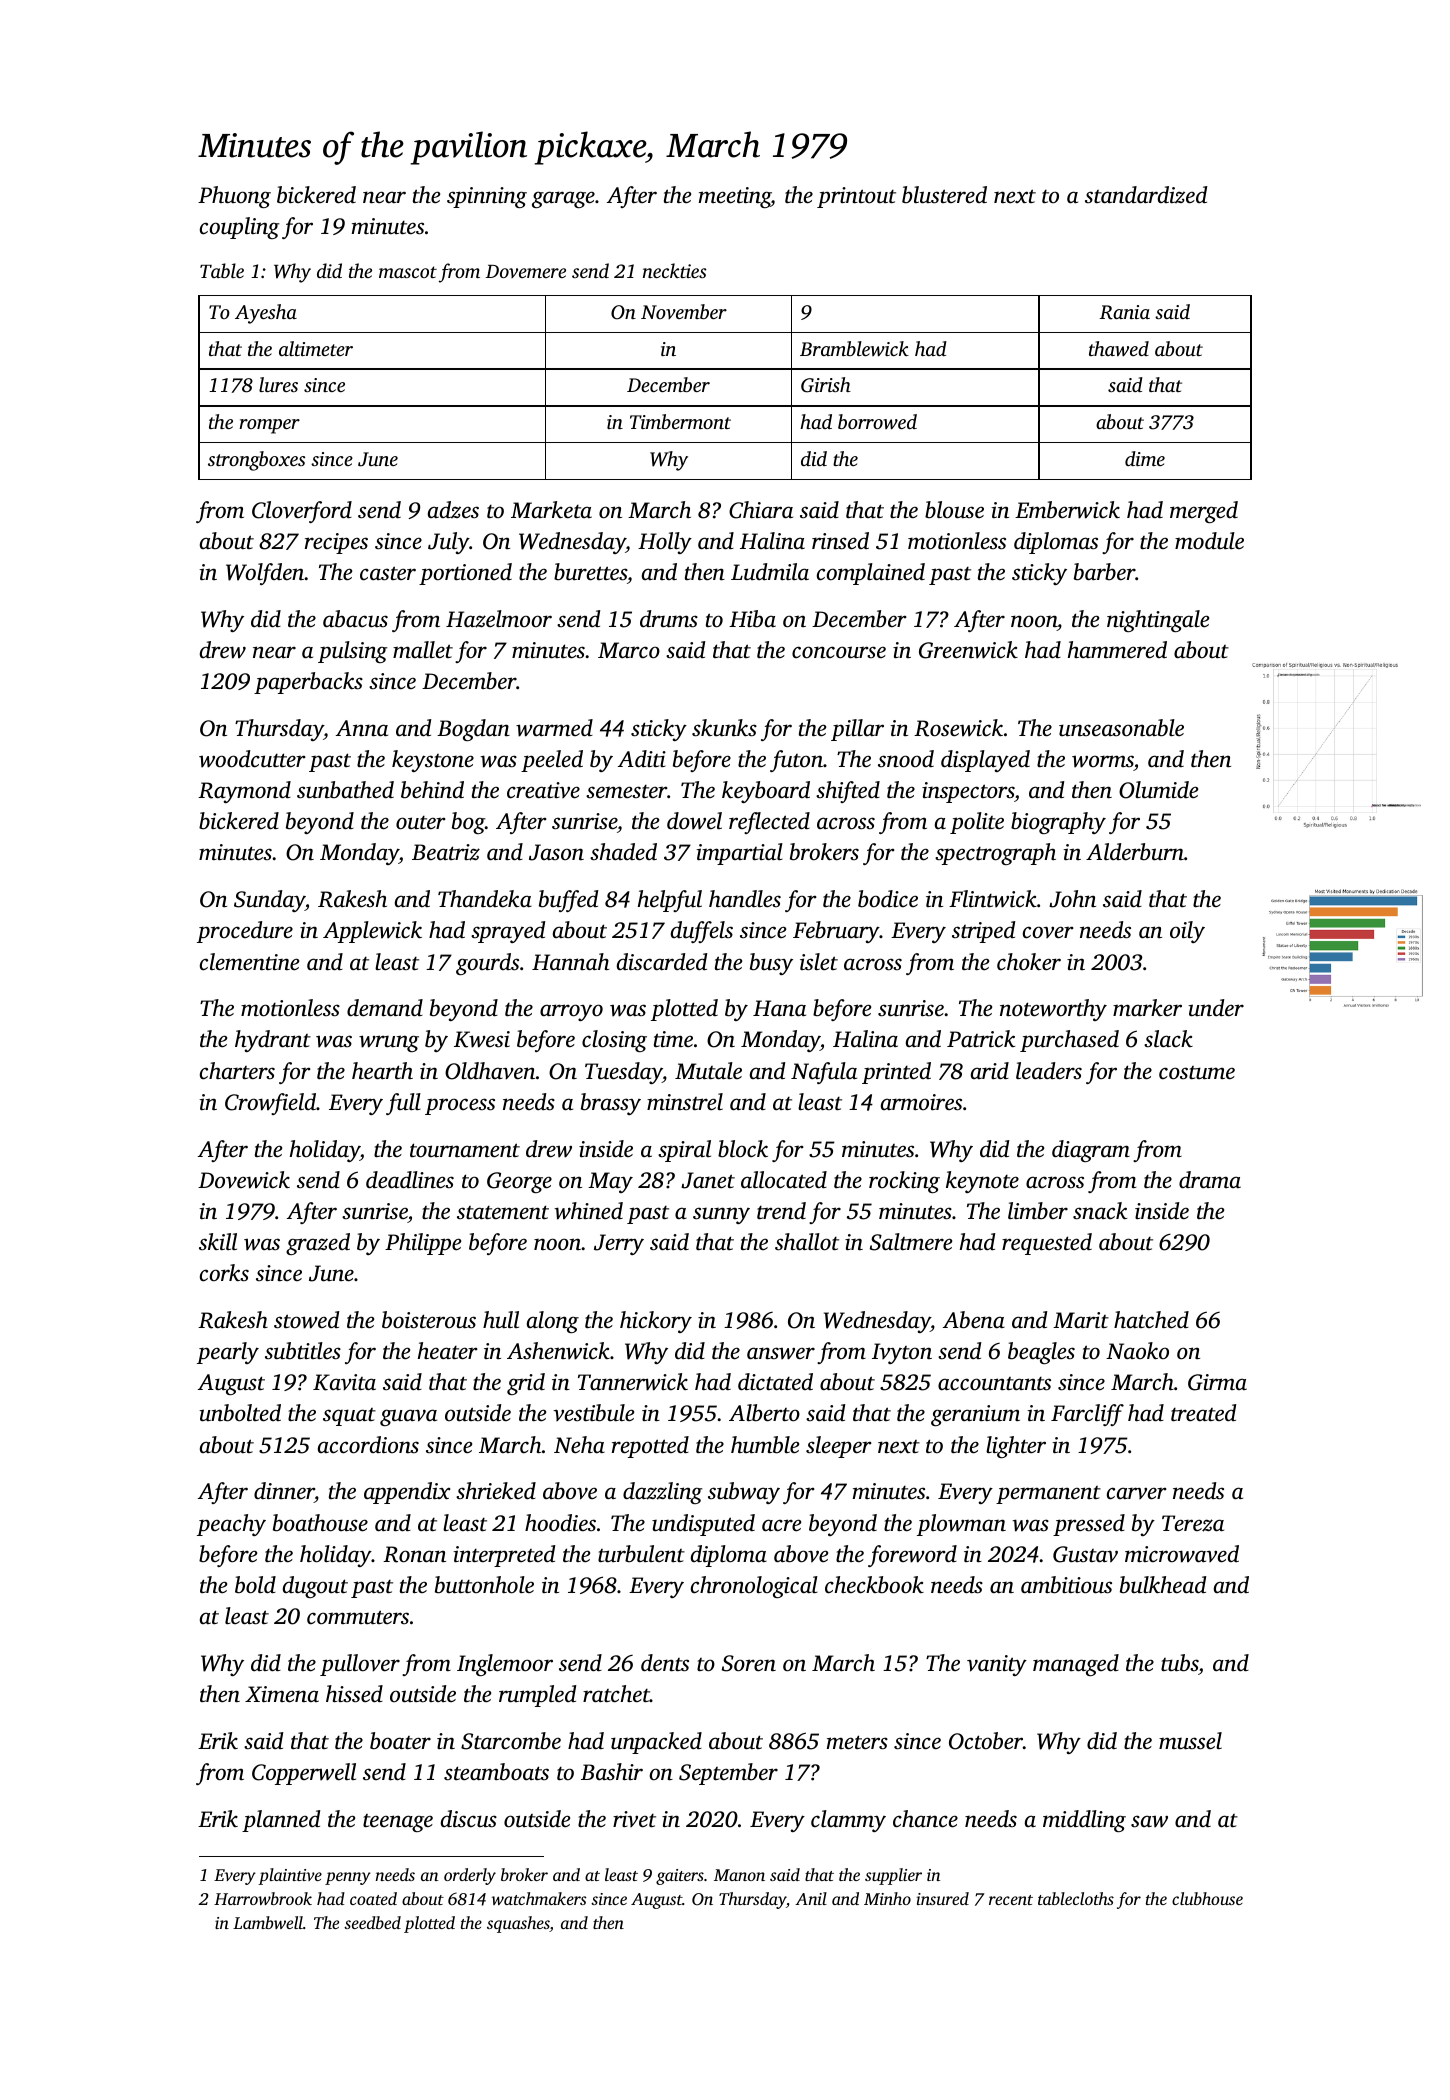 The height and width of the screenshot is (2100, 1450). Describe the element at coordinates (1011, 1900) in the screenshot. I see `recent` at that location.
